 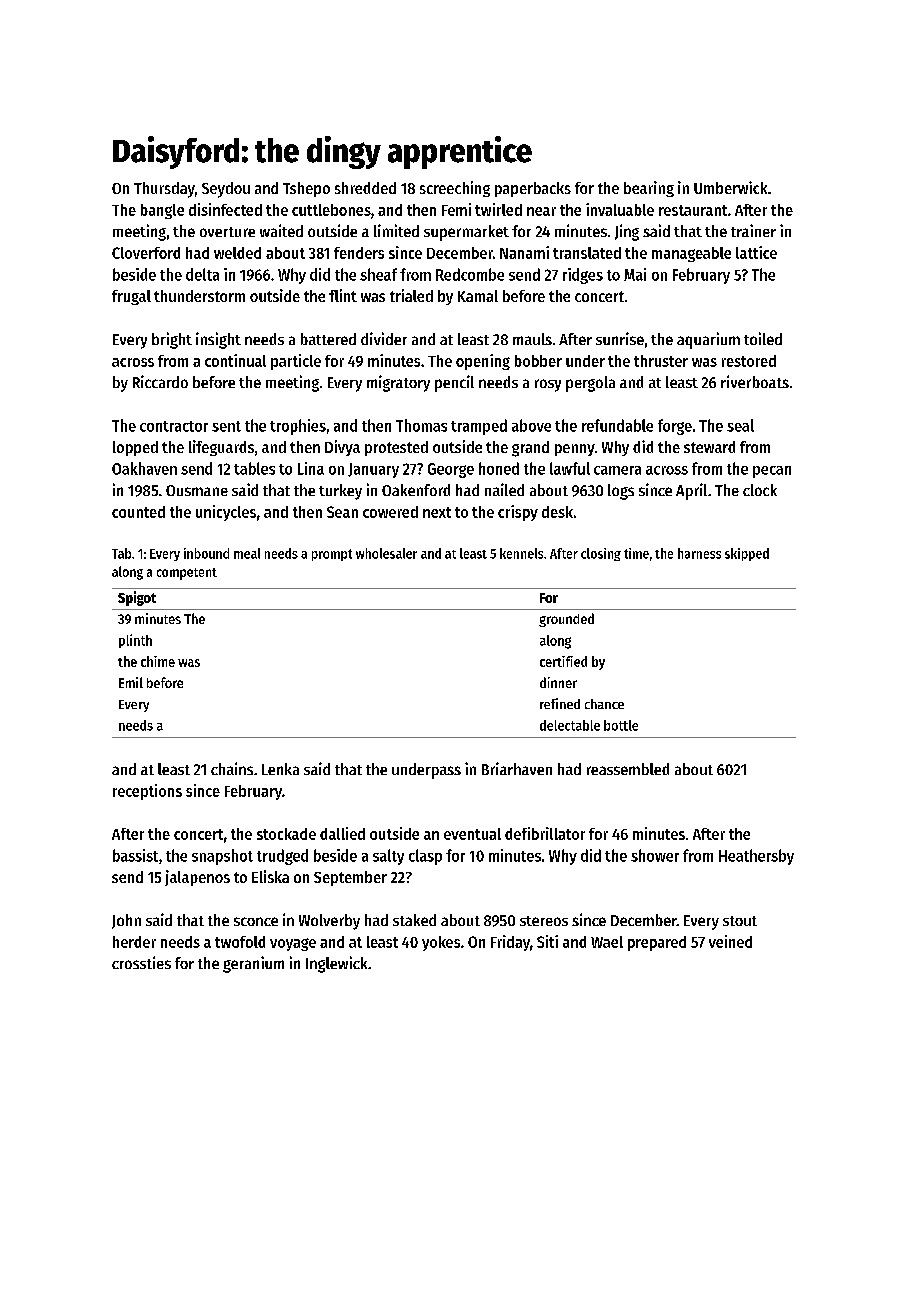 I want to click on competent, so click(x=187, y=574).
